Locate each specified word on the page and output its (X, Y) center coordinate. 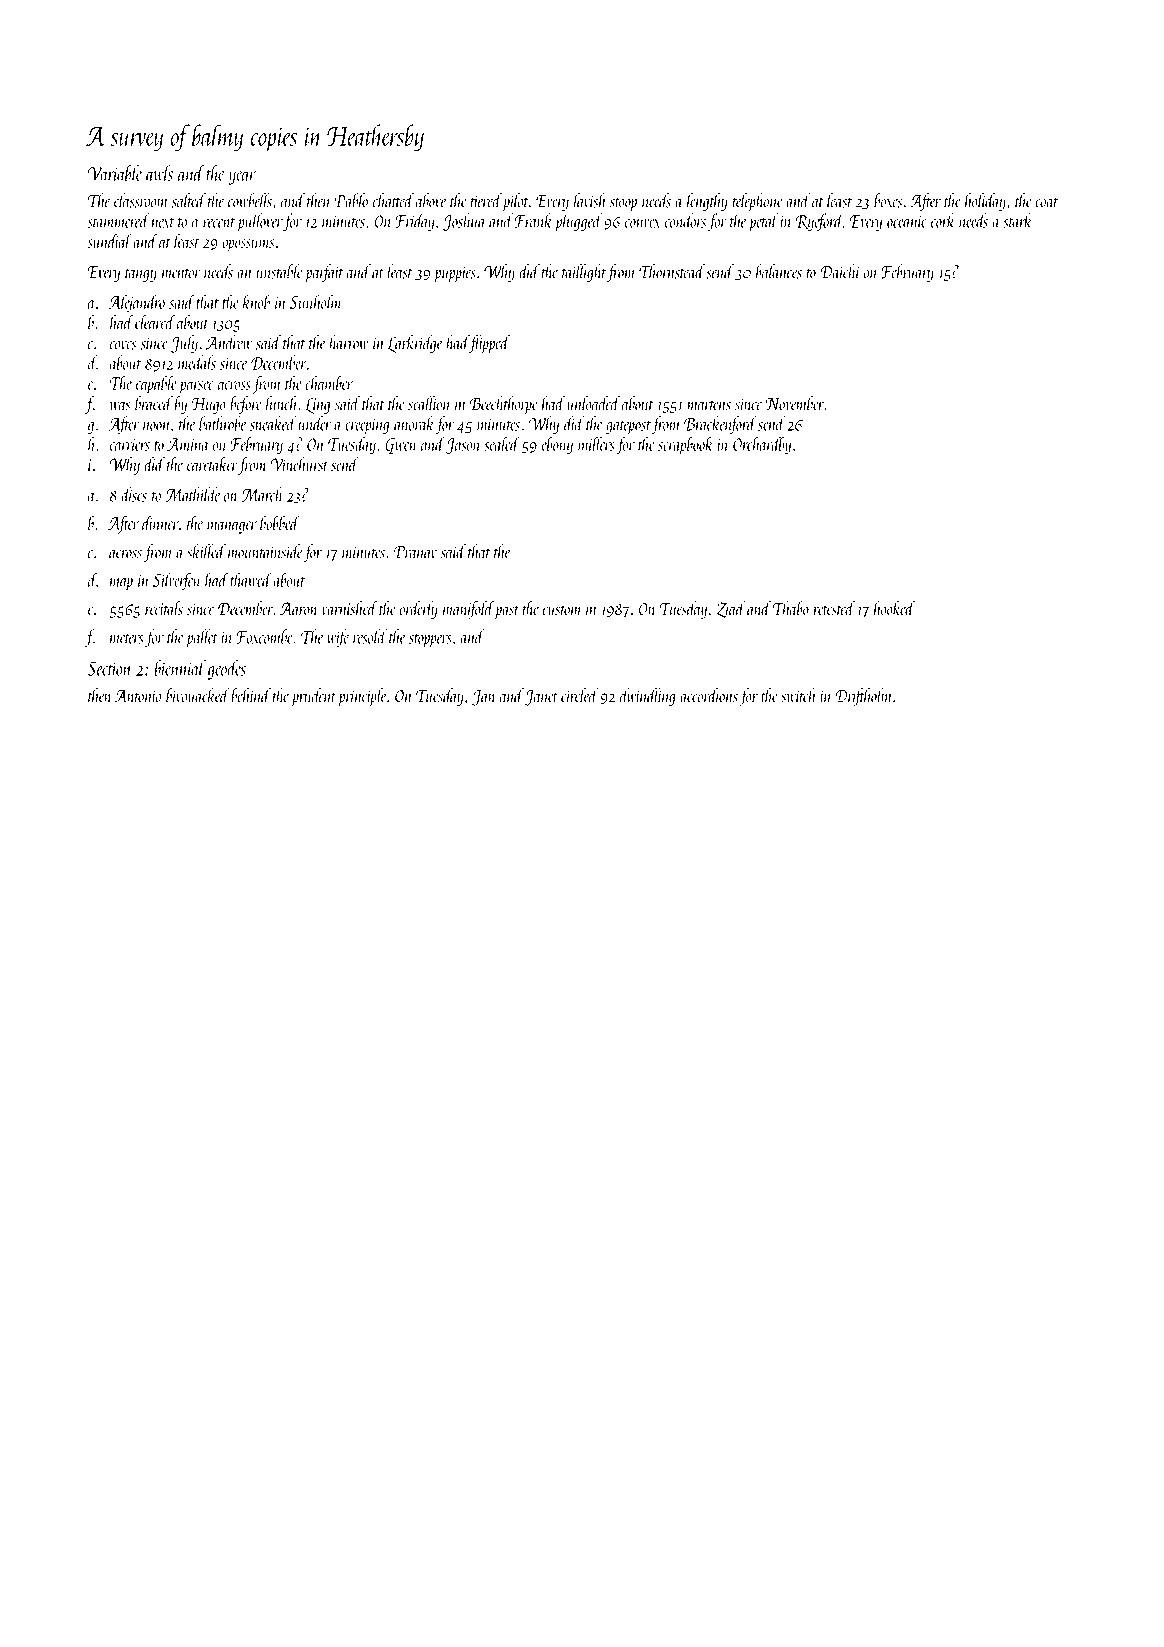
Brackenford (720, 425)
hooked (894, 608)
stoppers (430, 641)
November (794, 403)
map (121, 584)
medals (197, 362)
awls (159, 173)
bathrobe (223, 423)
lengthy (707, 202)
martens (709, 406)
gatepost (628, 428)
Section (110, 668)
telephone (757, 202)
